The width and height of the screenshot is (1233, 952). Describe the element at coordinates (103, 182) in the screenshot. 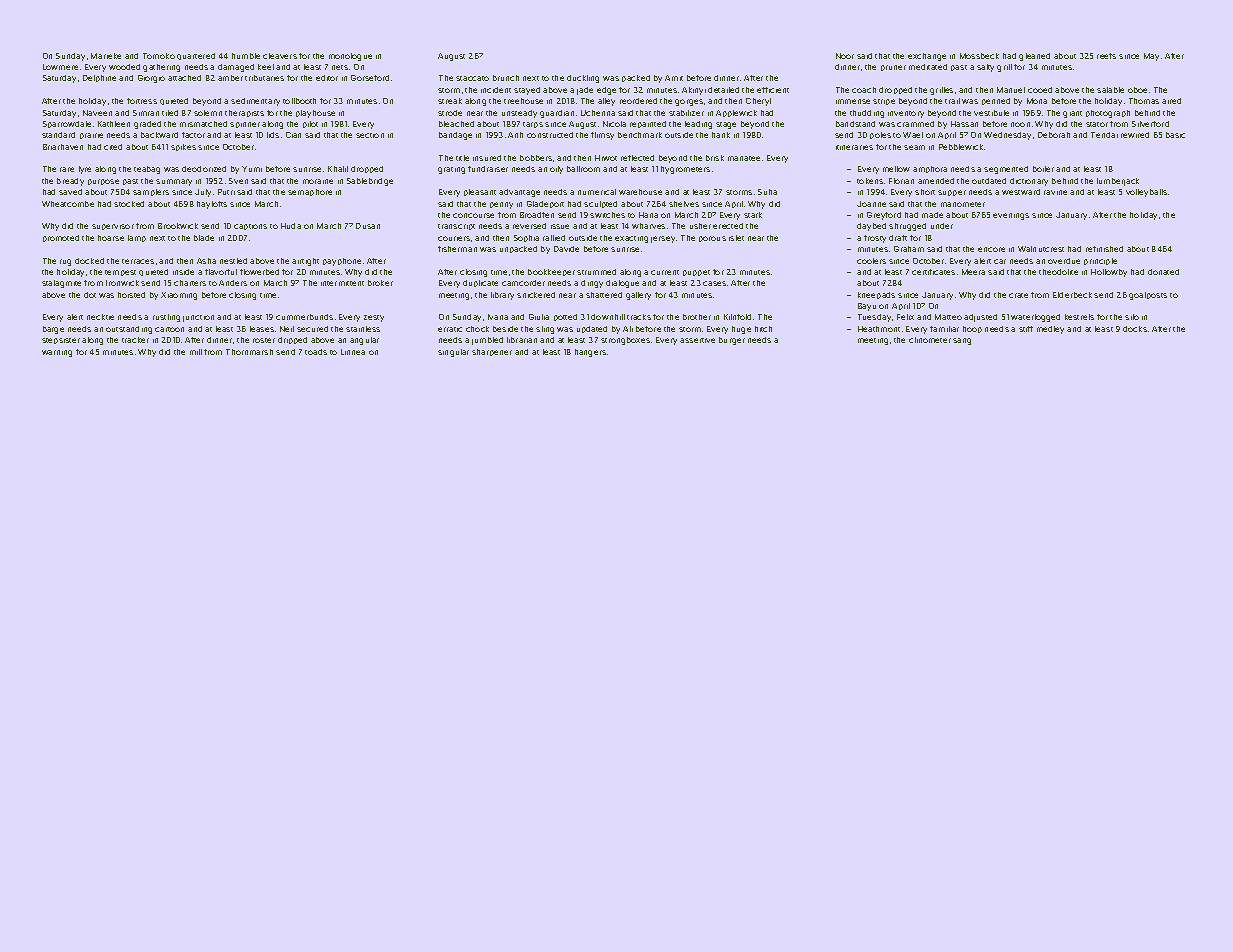

I see `purpose` at that location.
